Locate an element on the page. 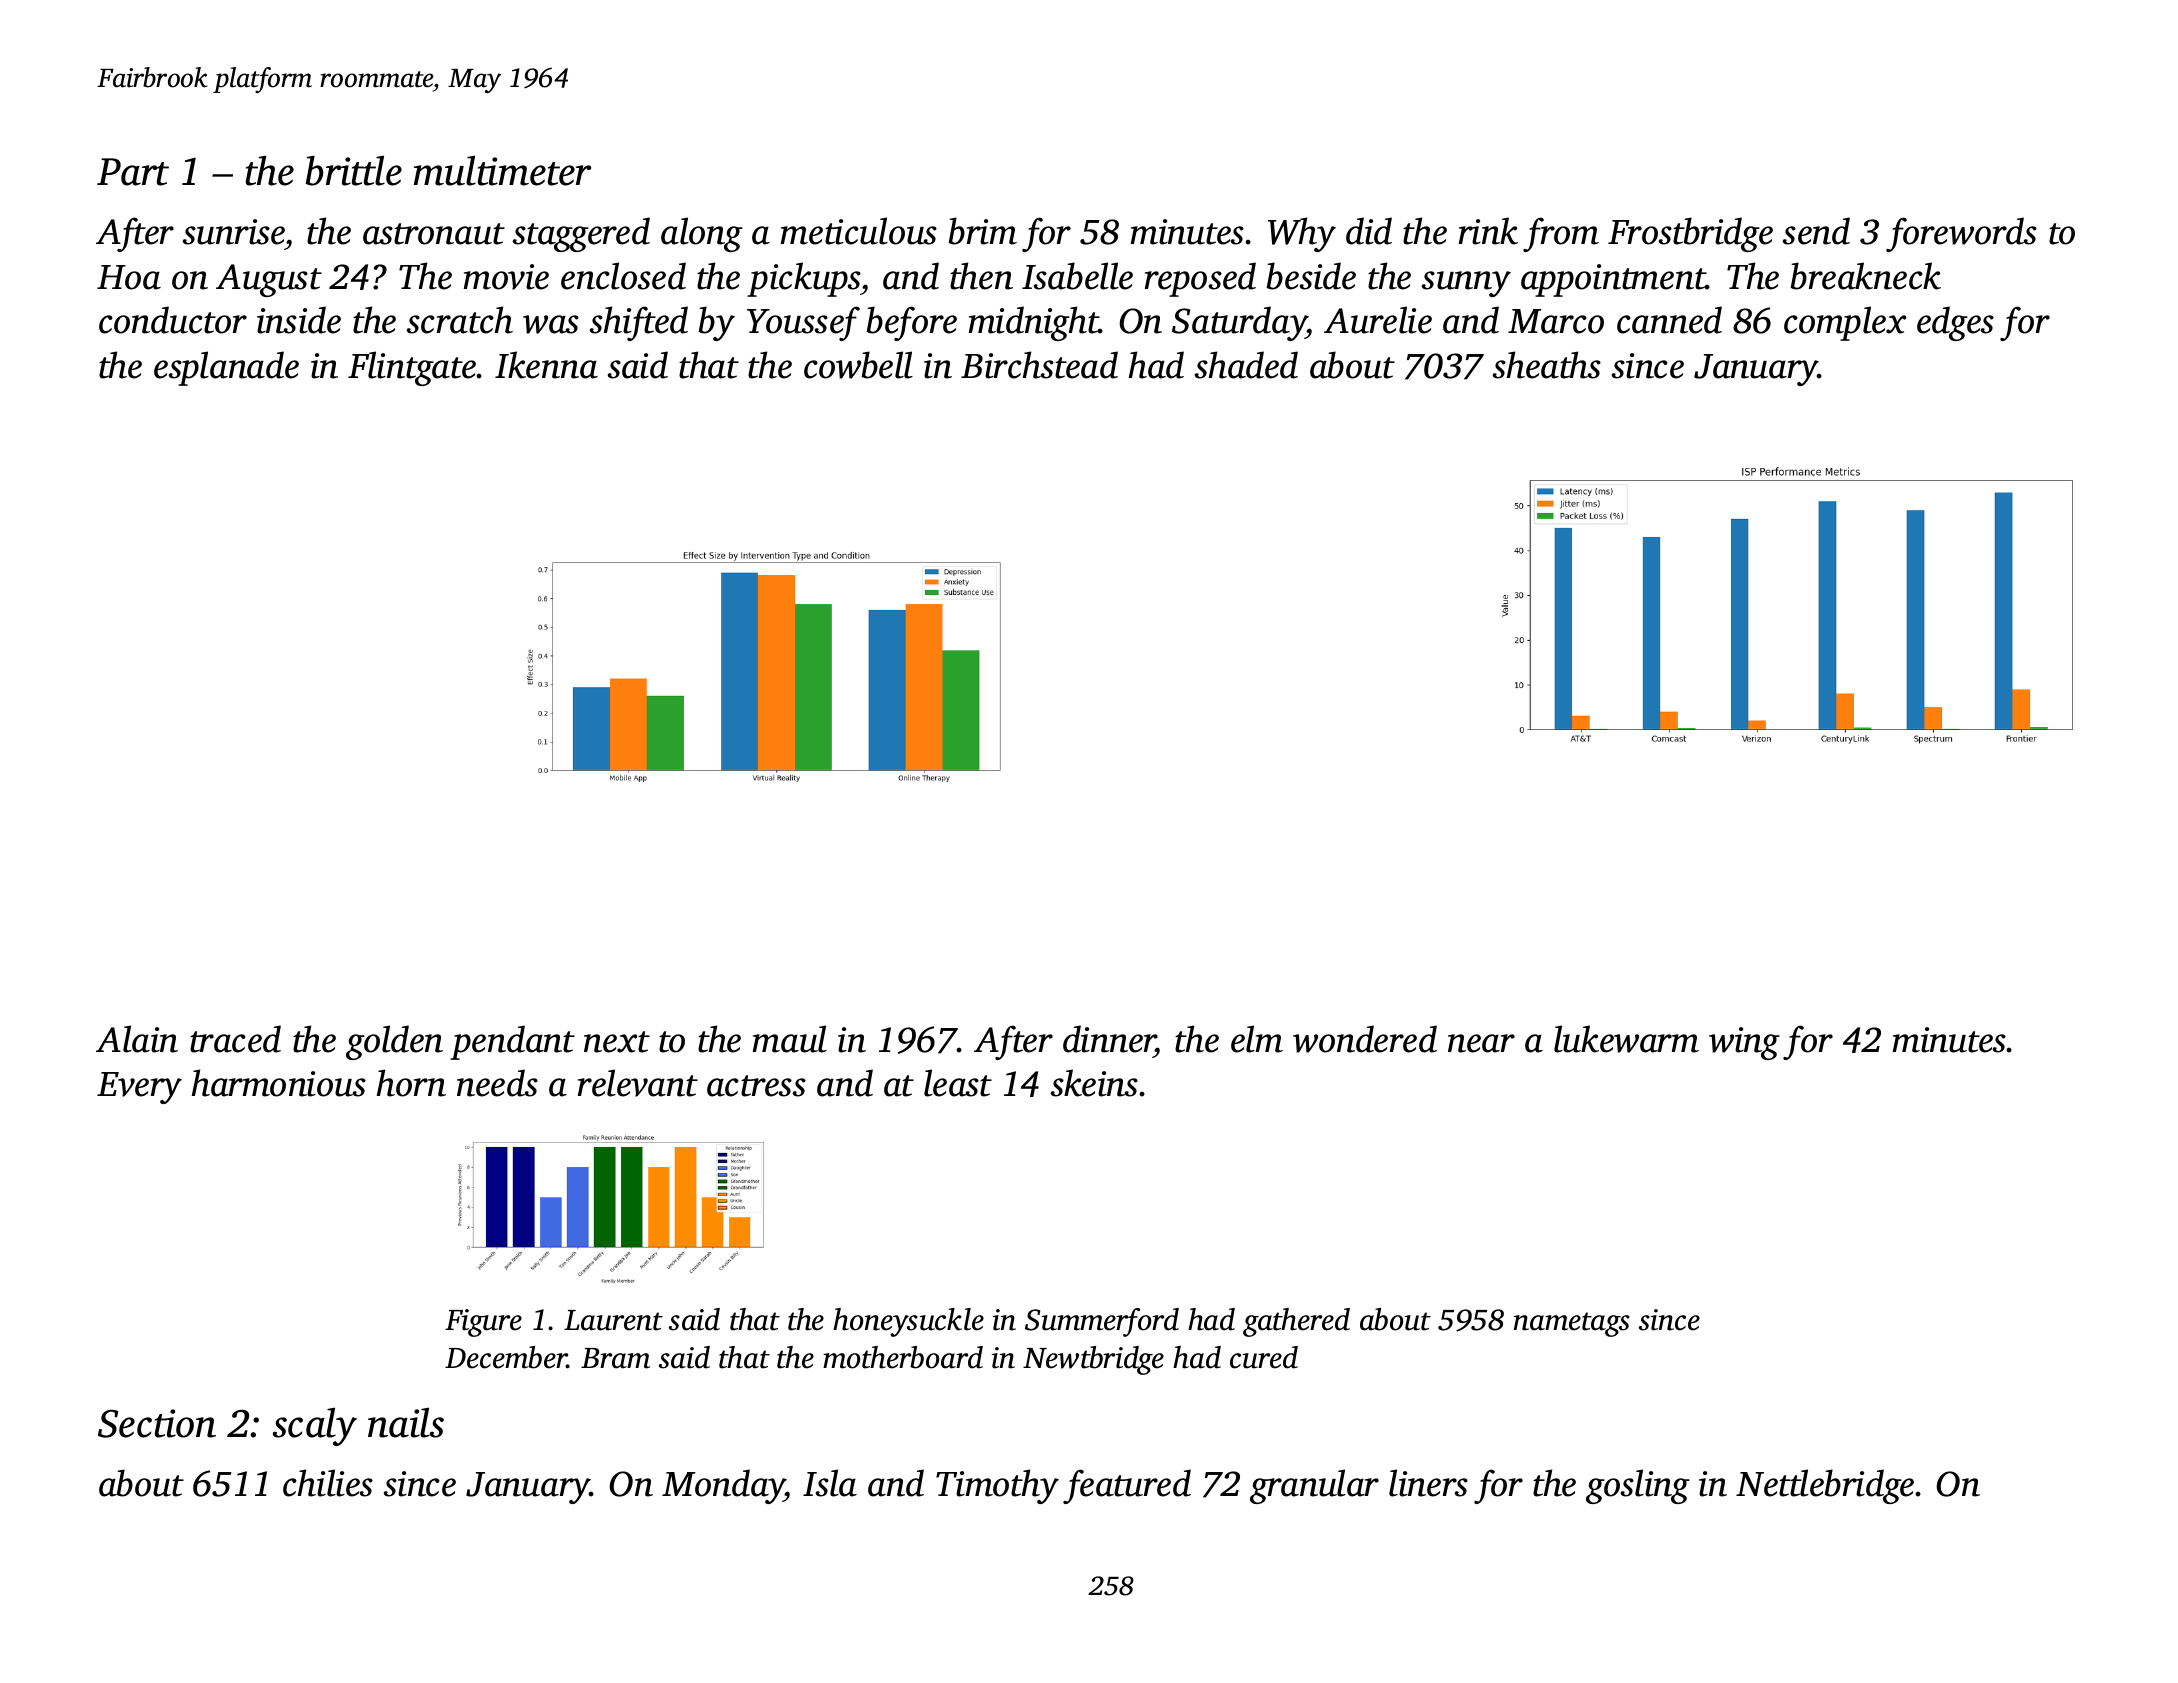 This page has width=2178, height=1683. sheaths is located at coordinates (1547, 365).
